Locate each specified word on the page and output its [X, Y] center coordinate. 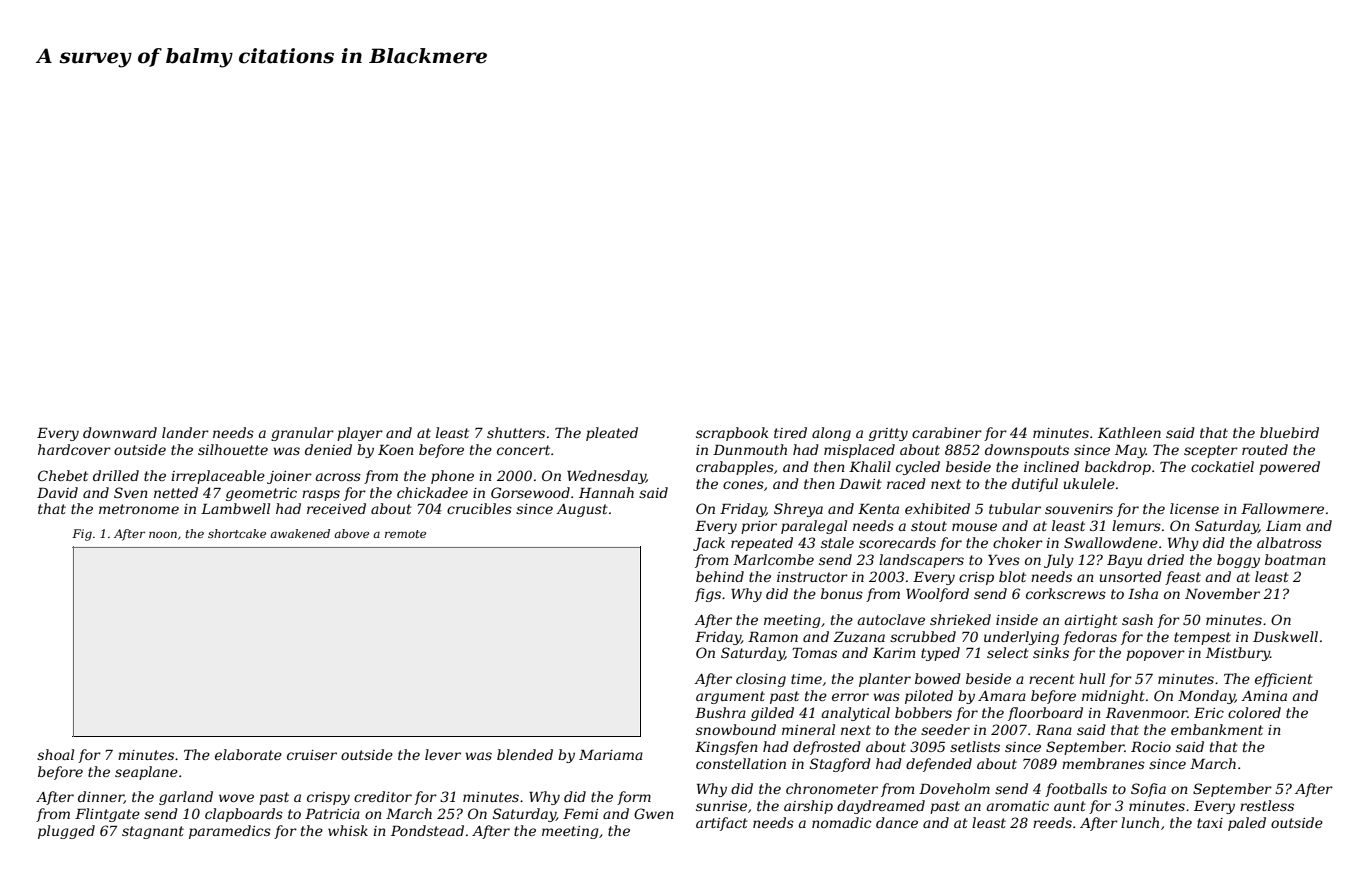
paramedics [230, 832]
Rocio [1151, 747]
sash [1137, 619]
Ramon [773, 637]
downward [120, 432]
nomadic [841, 822]
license [1194, 508]
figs [708, 595]
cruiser [312, 755]
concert [523, 450]
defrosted [827, 748]
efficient [1284, 680]
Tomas [814, 653]
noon [163, 535]
